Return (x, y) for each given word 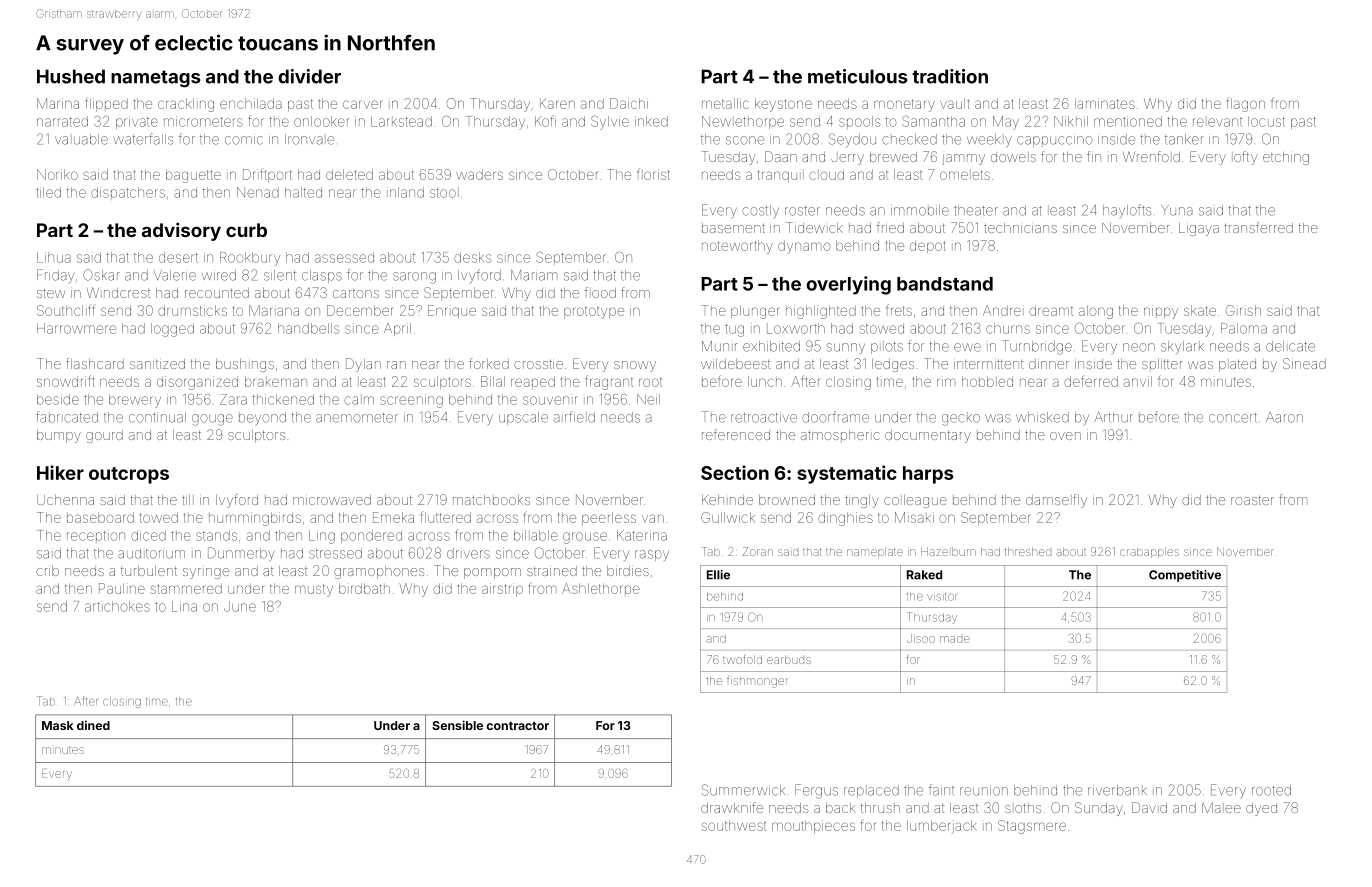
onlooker (322, 121)
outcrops (129, 475)
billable (536, 535)
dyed (1261, 809)
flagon (1246, 105)
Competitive (1185, 576)
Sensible (457, 725)
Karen (557, 104)
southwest (733, 825)
